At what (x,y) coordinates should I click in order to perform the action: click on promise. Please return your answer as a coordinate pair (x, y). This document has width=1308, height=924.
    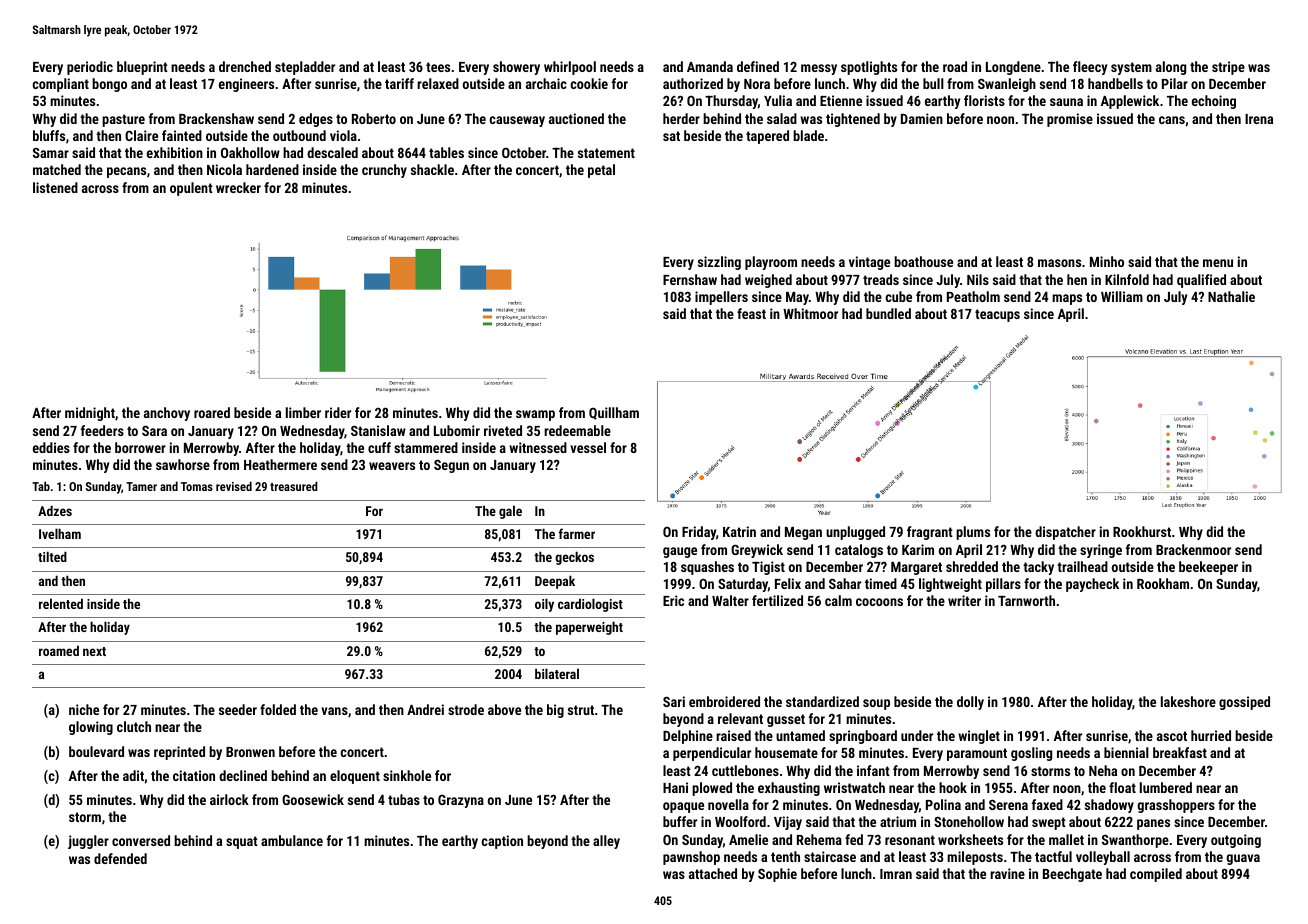
    Looking at the image, I should click on (1070, 120).
